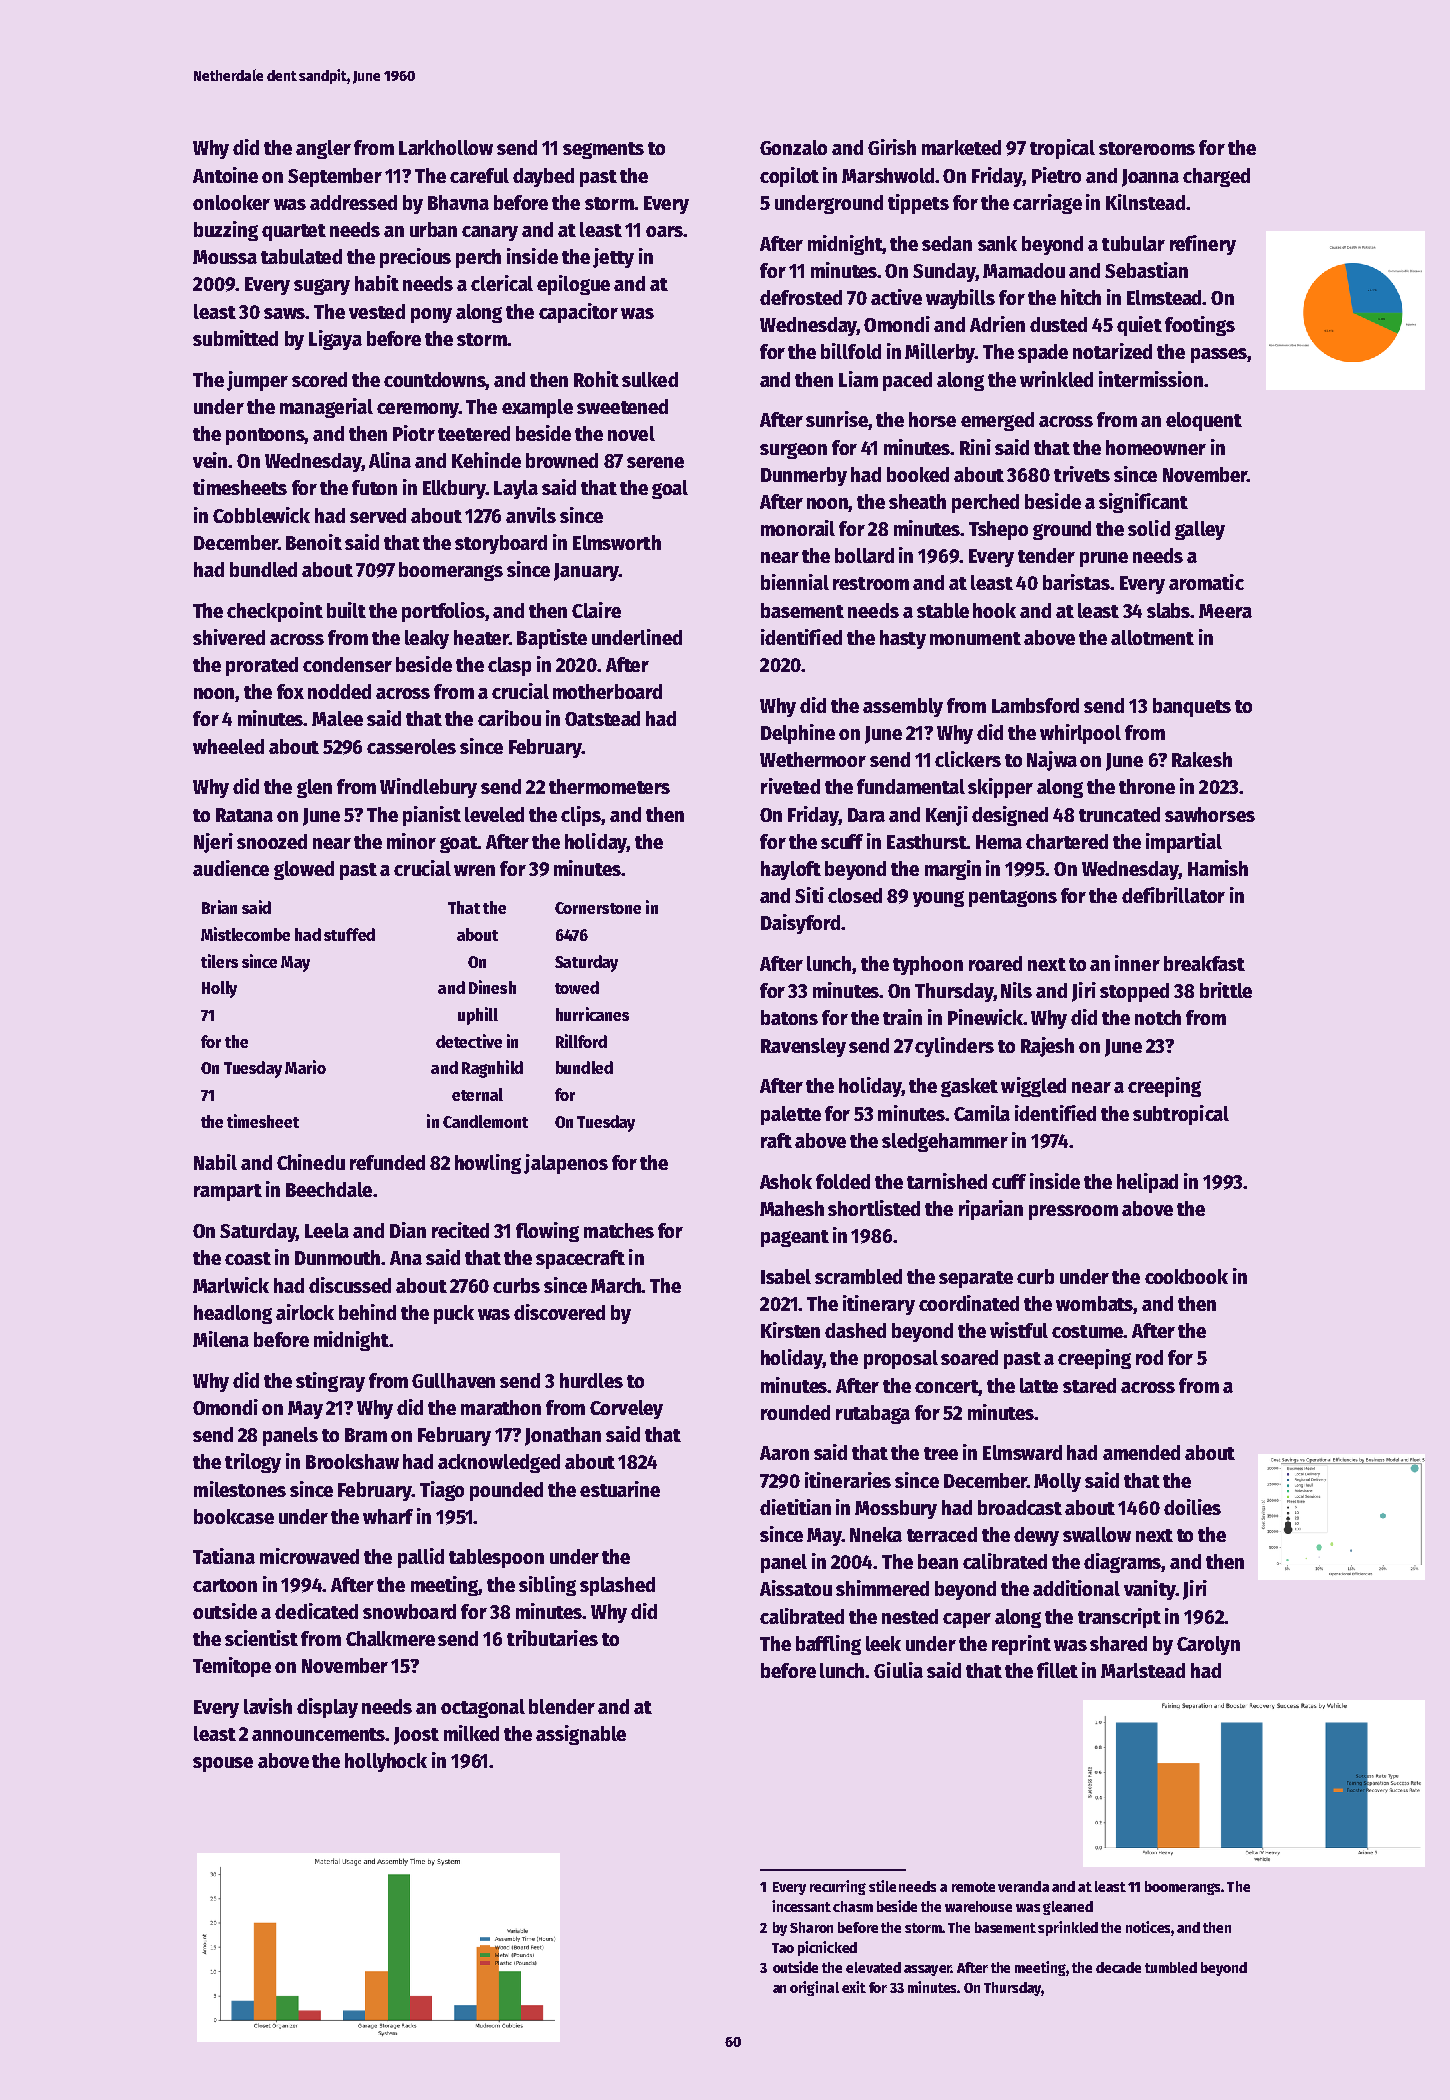 This screenshot has height=2100, width=1450. Describe the element at coordinates (223, 1764) in the screenshot. I see `spouse` at that location.
